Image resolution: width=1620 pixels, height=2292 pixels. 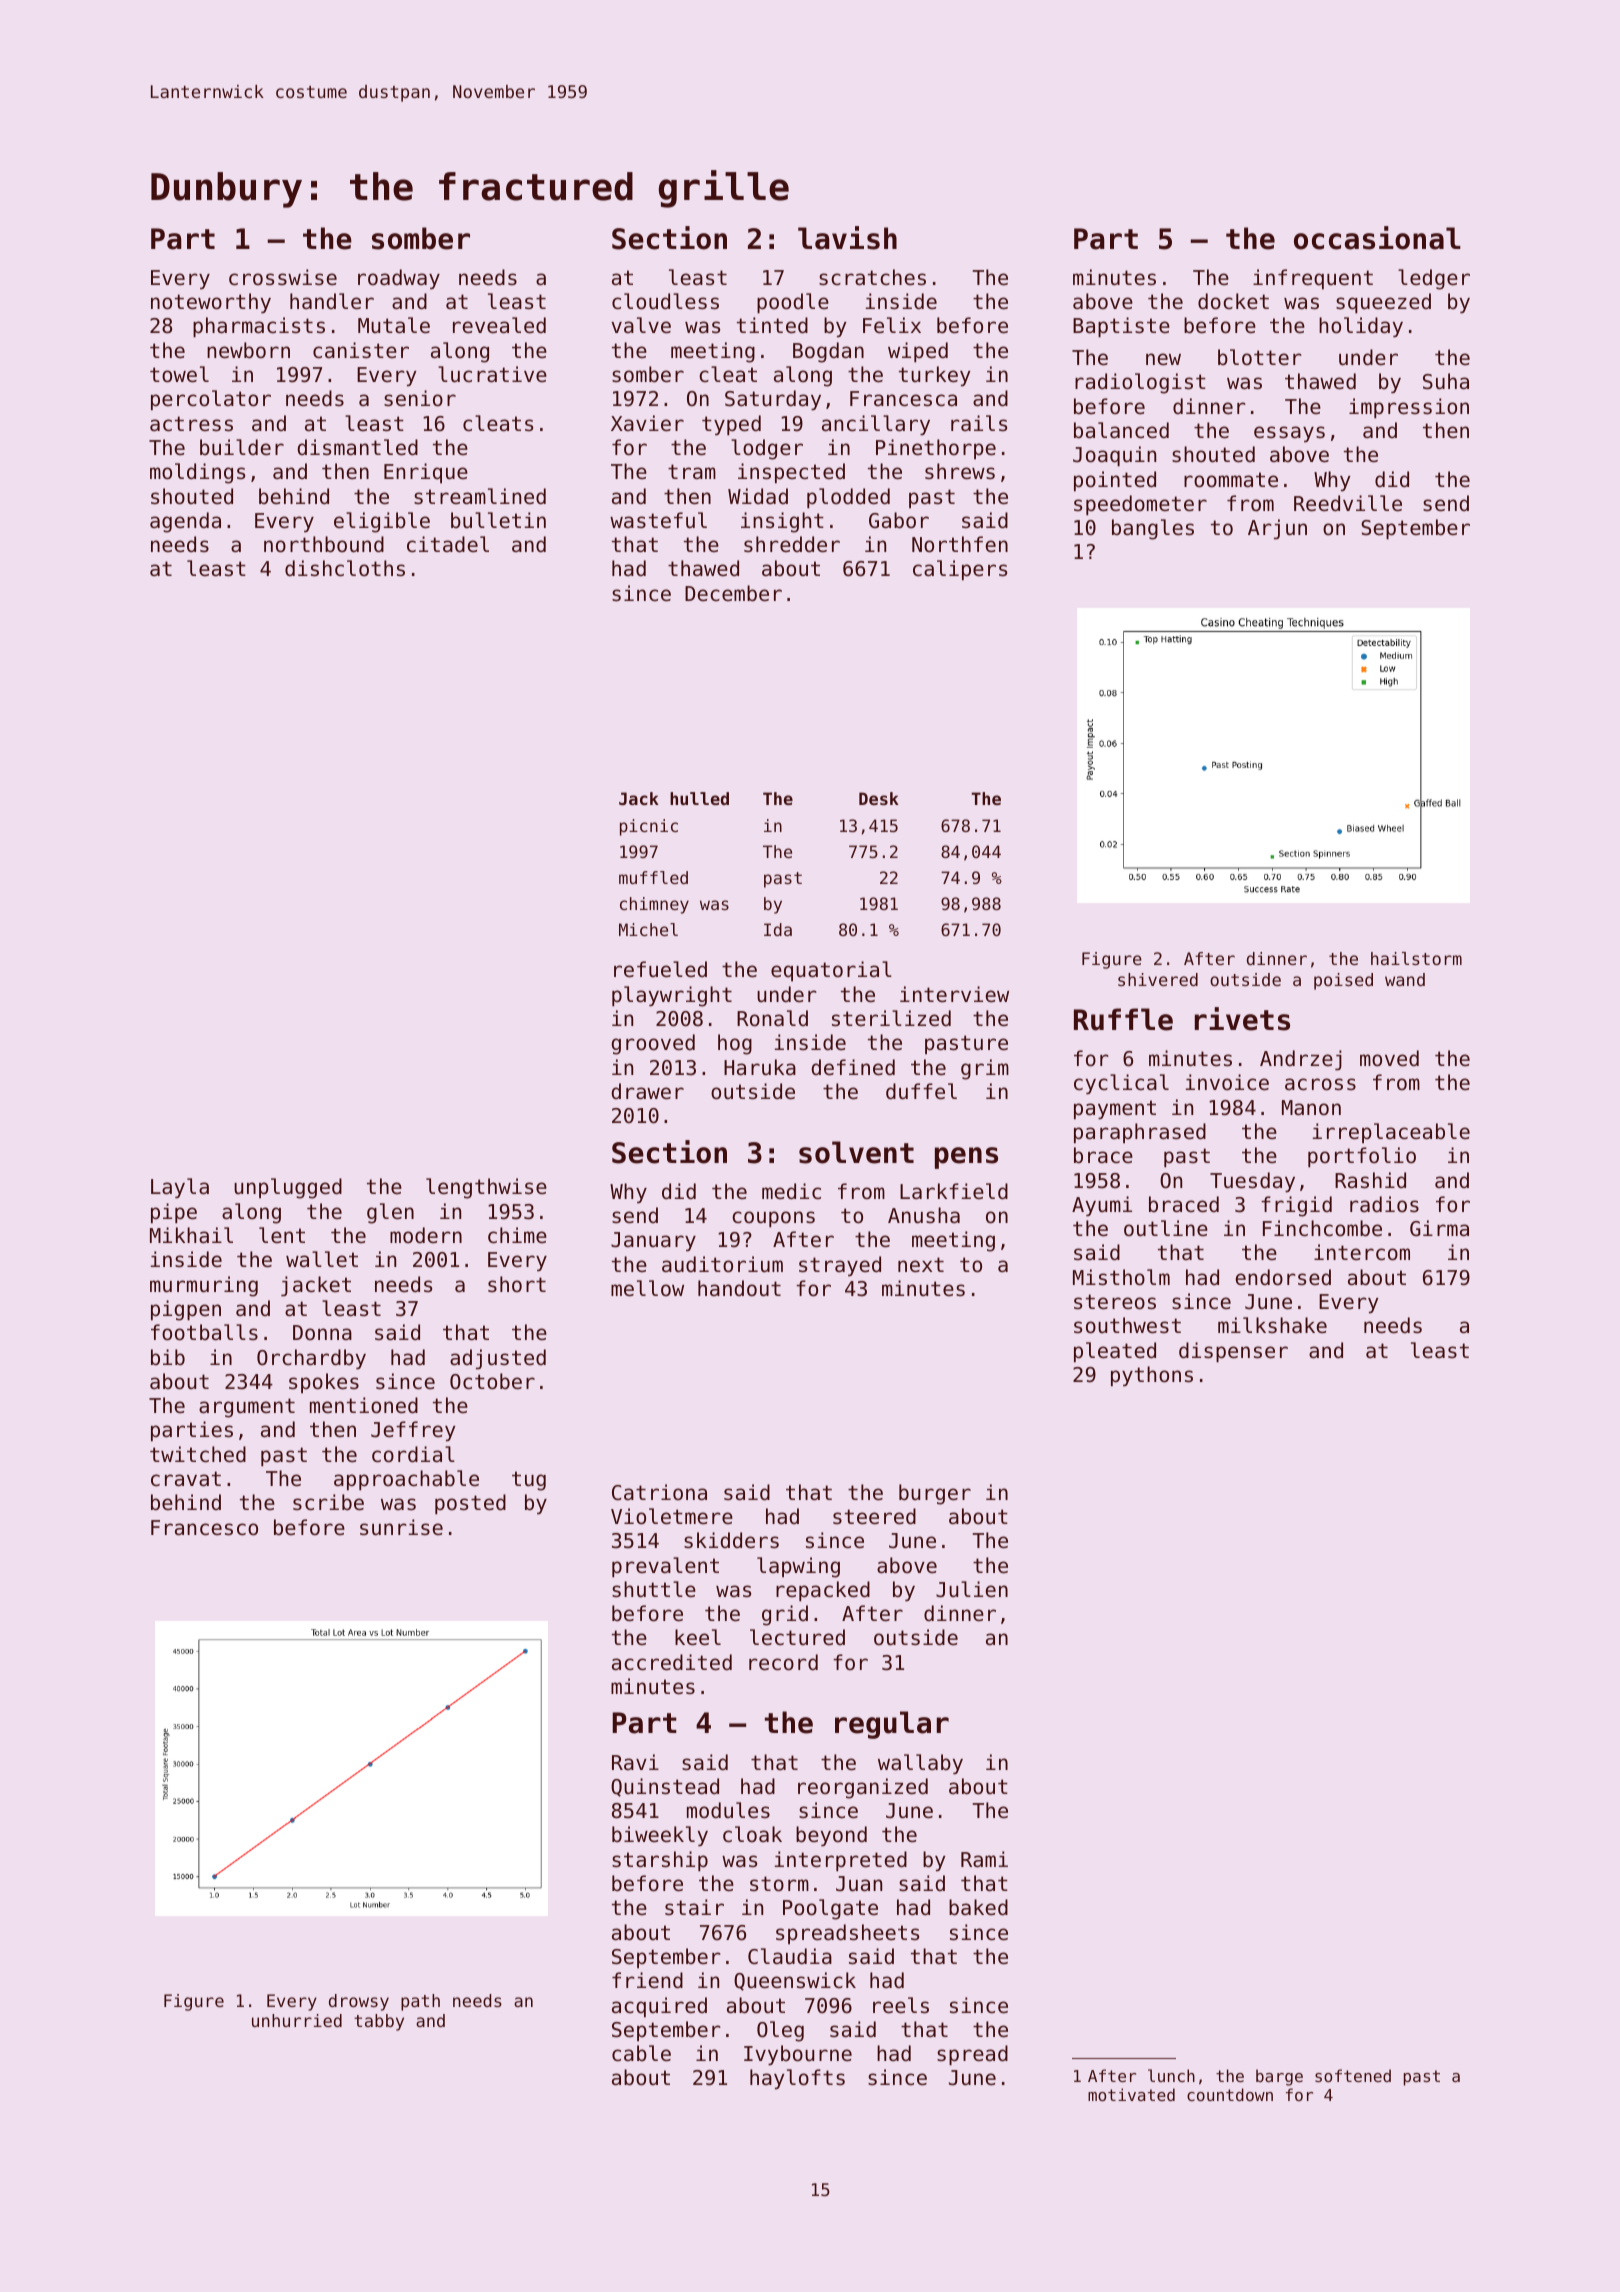 I want to click on tabby, so click(x=379, y=2022).
